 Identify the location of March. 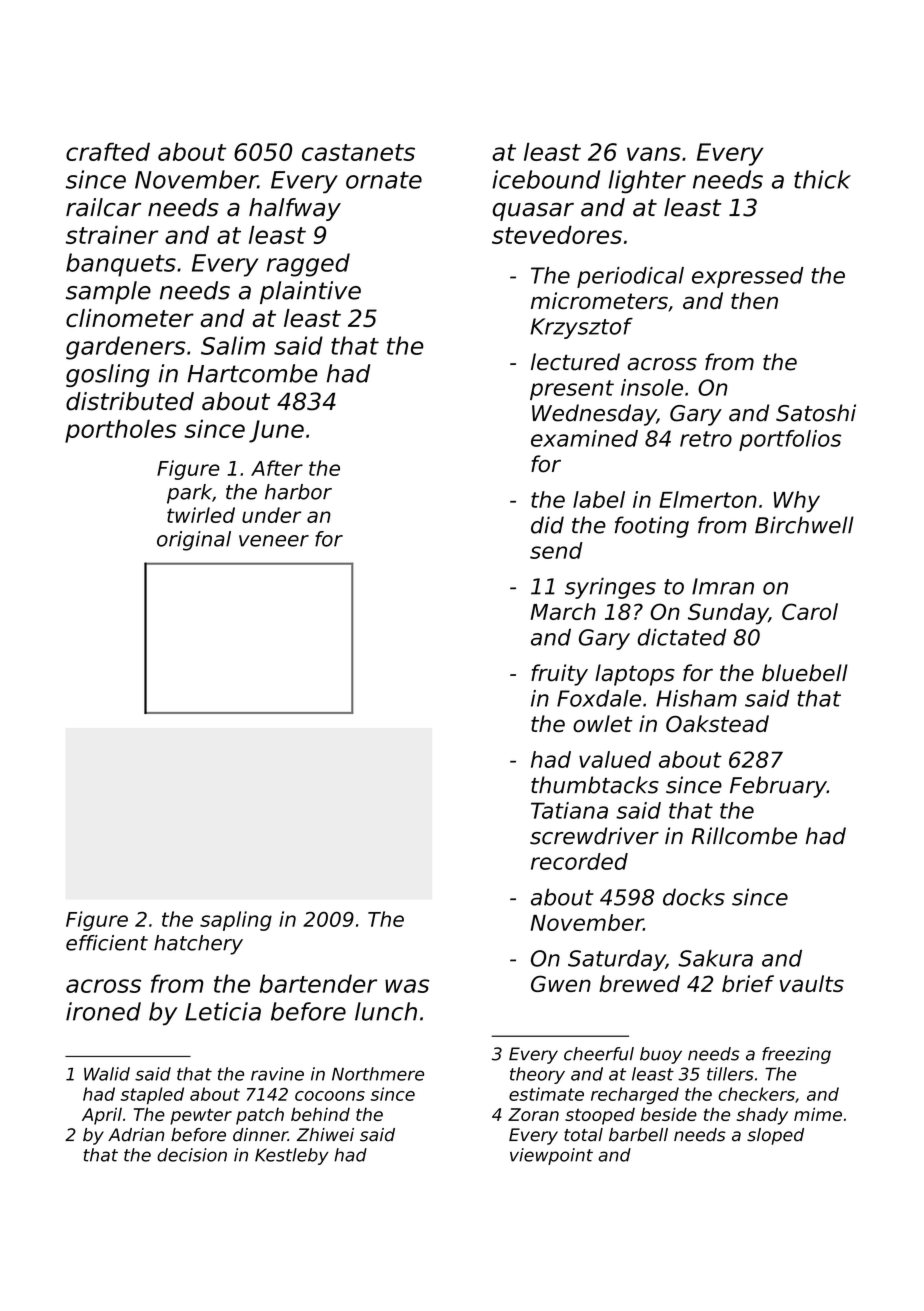
(563, 611).
